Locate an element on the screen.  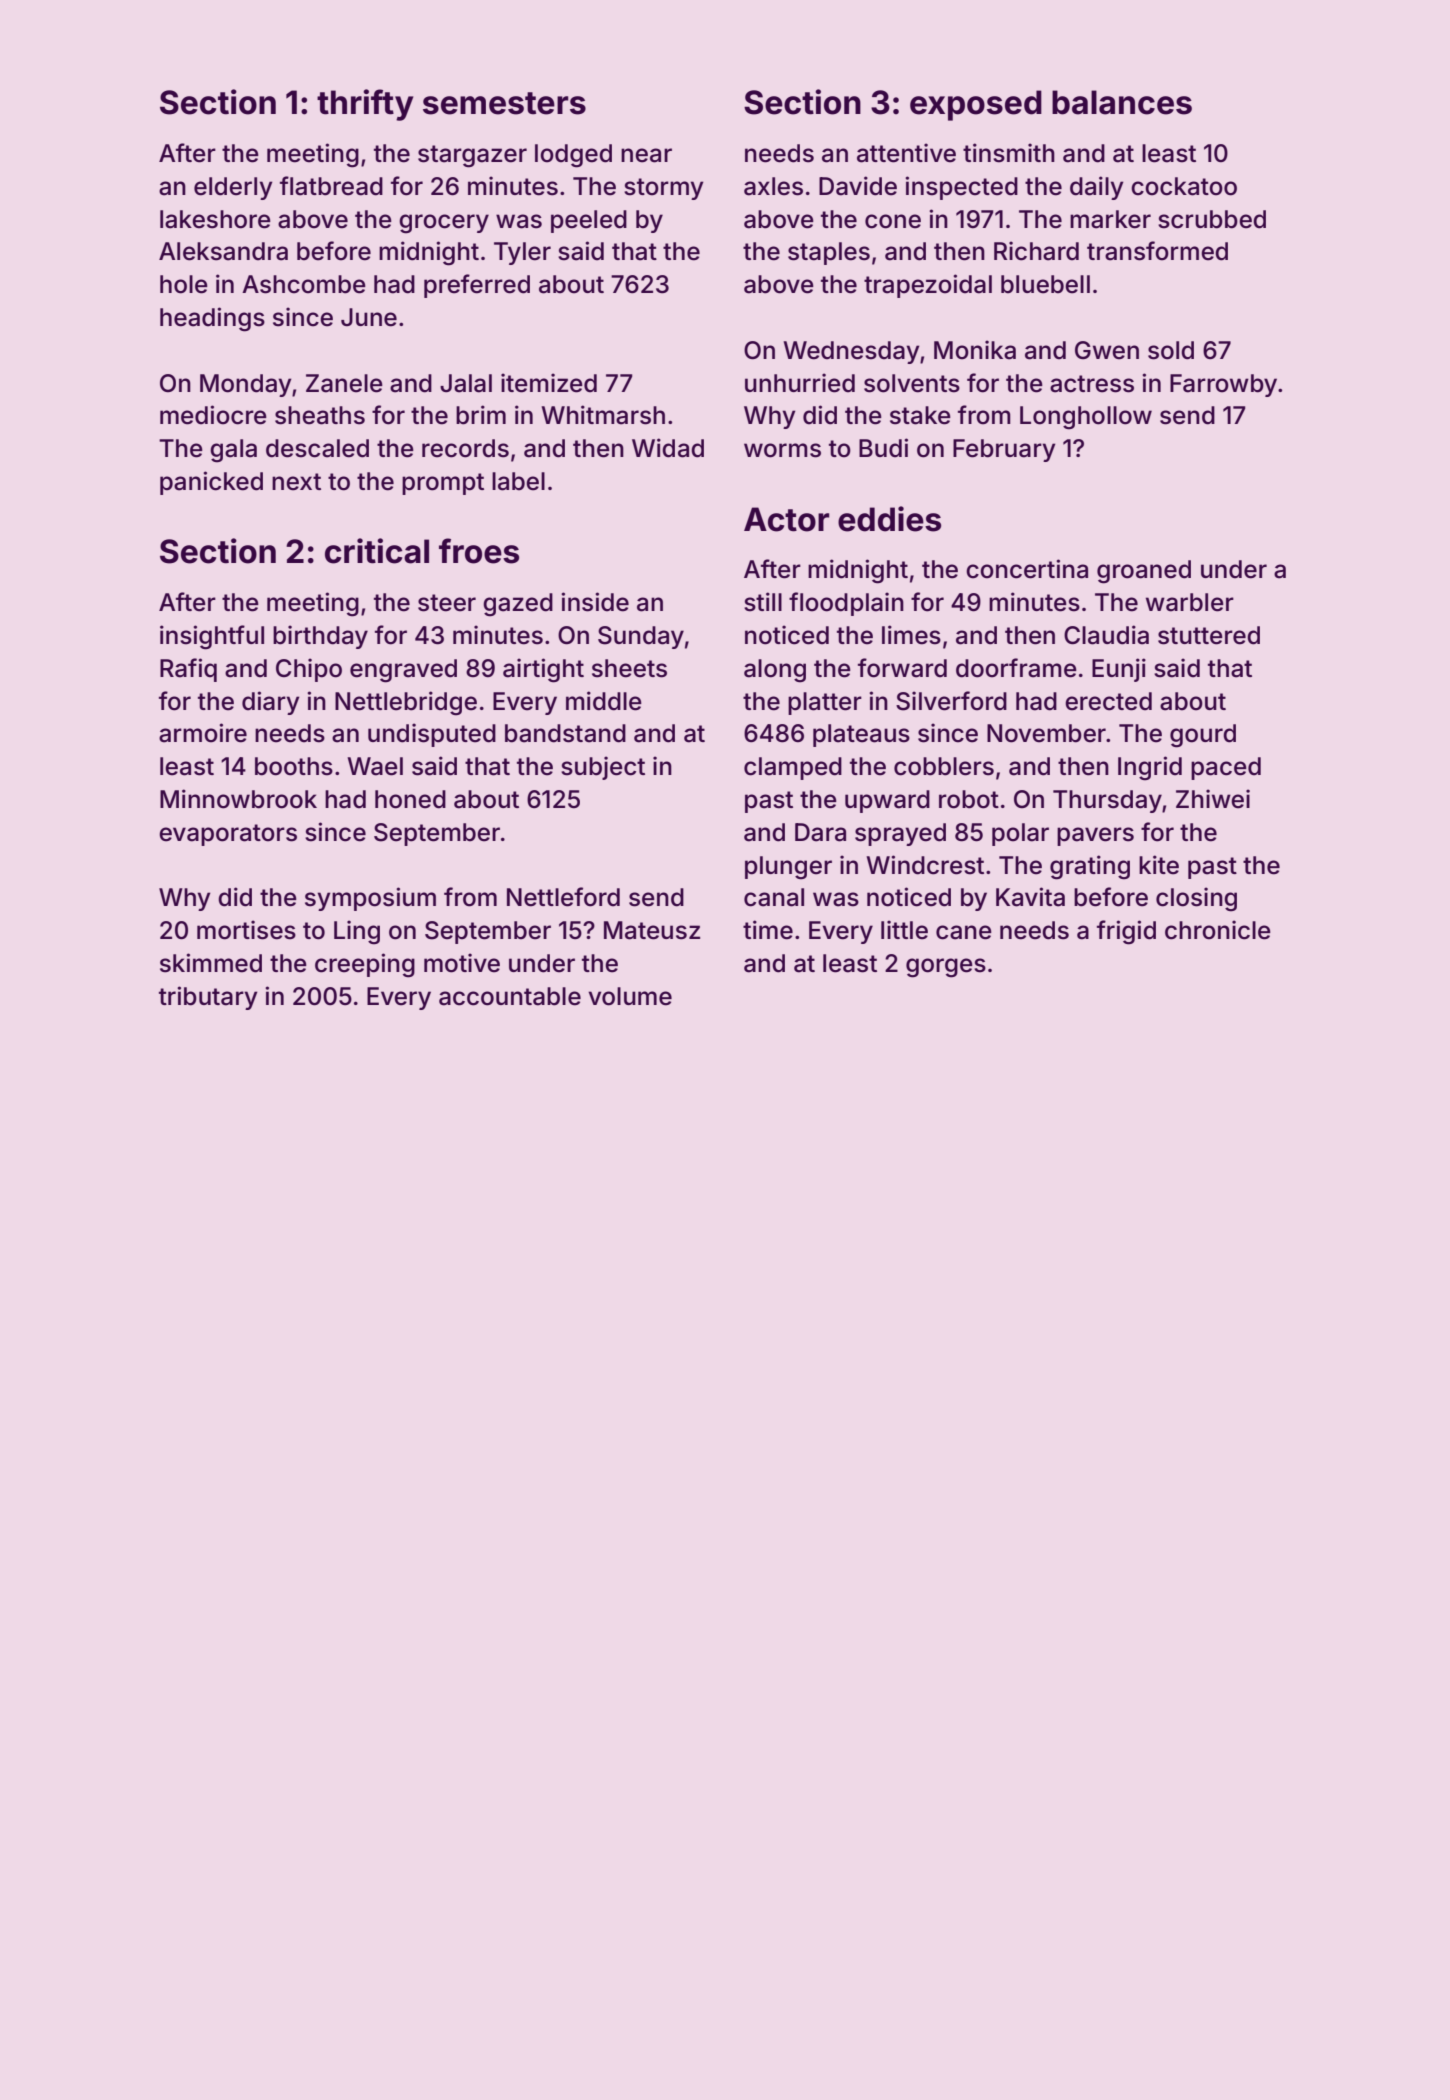
kite is located at coordinates (1159, 865).
